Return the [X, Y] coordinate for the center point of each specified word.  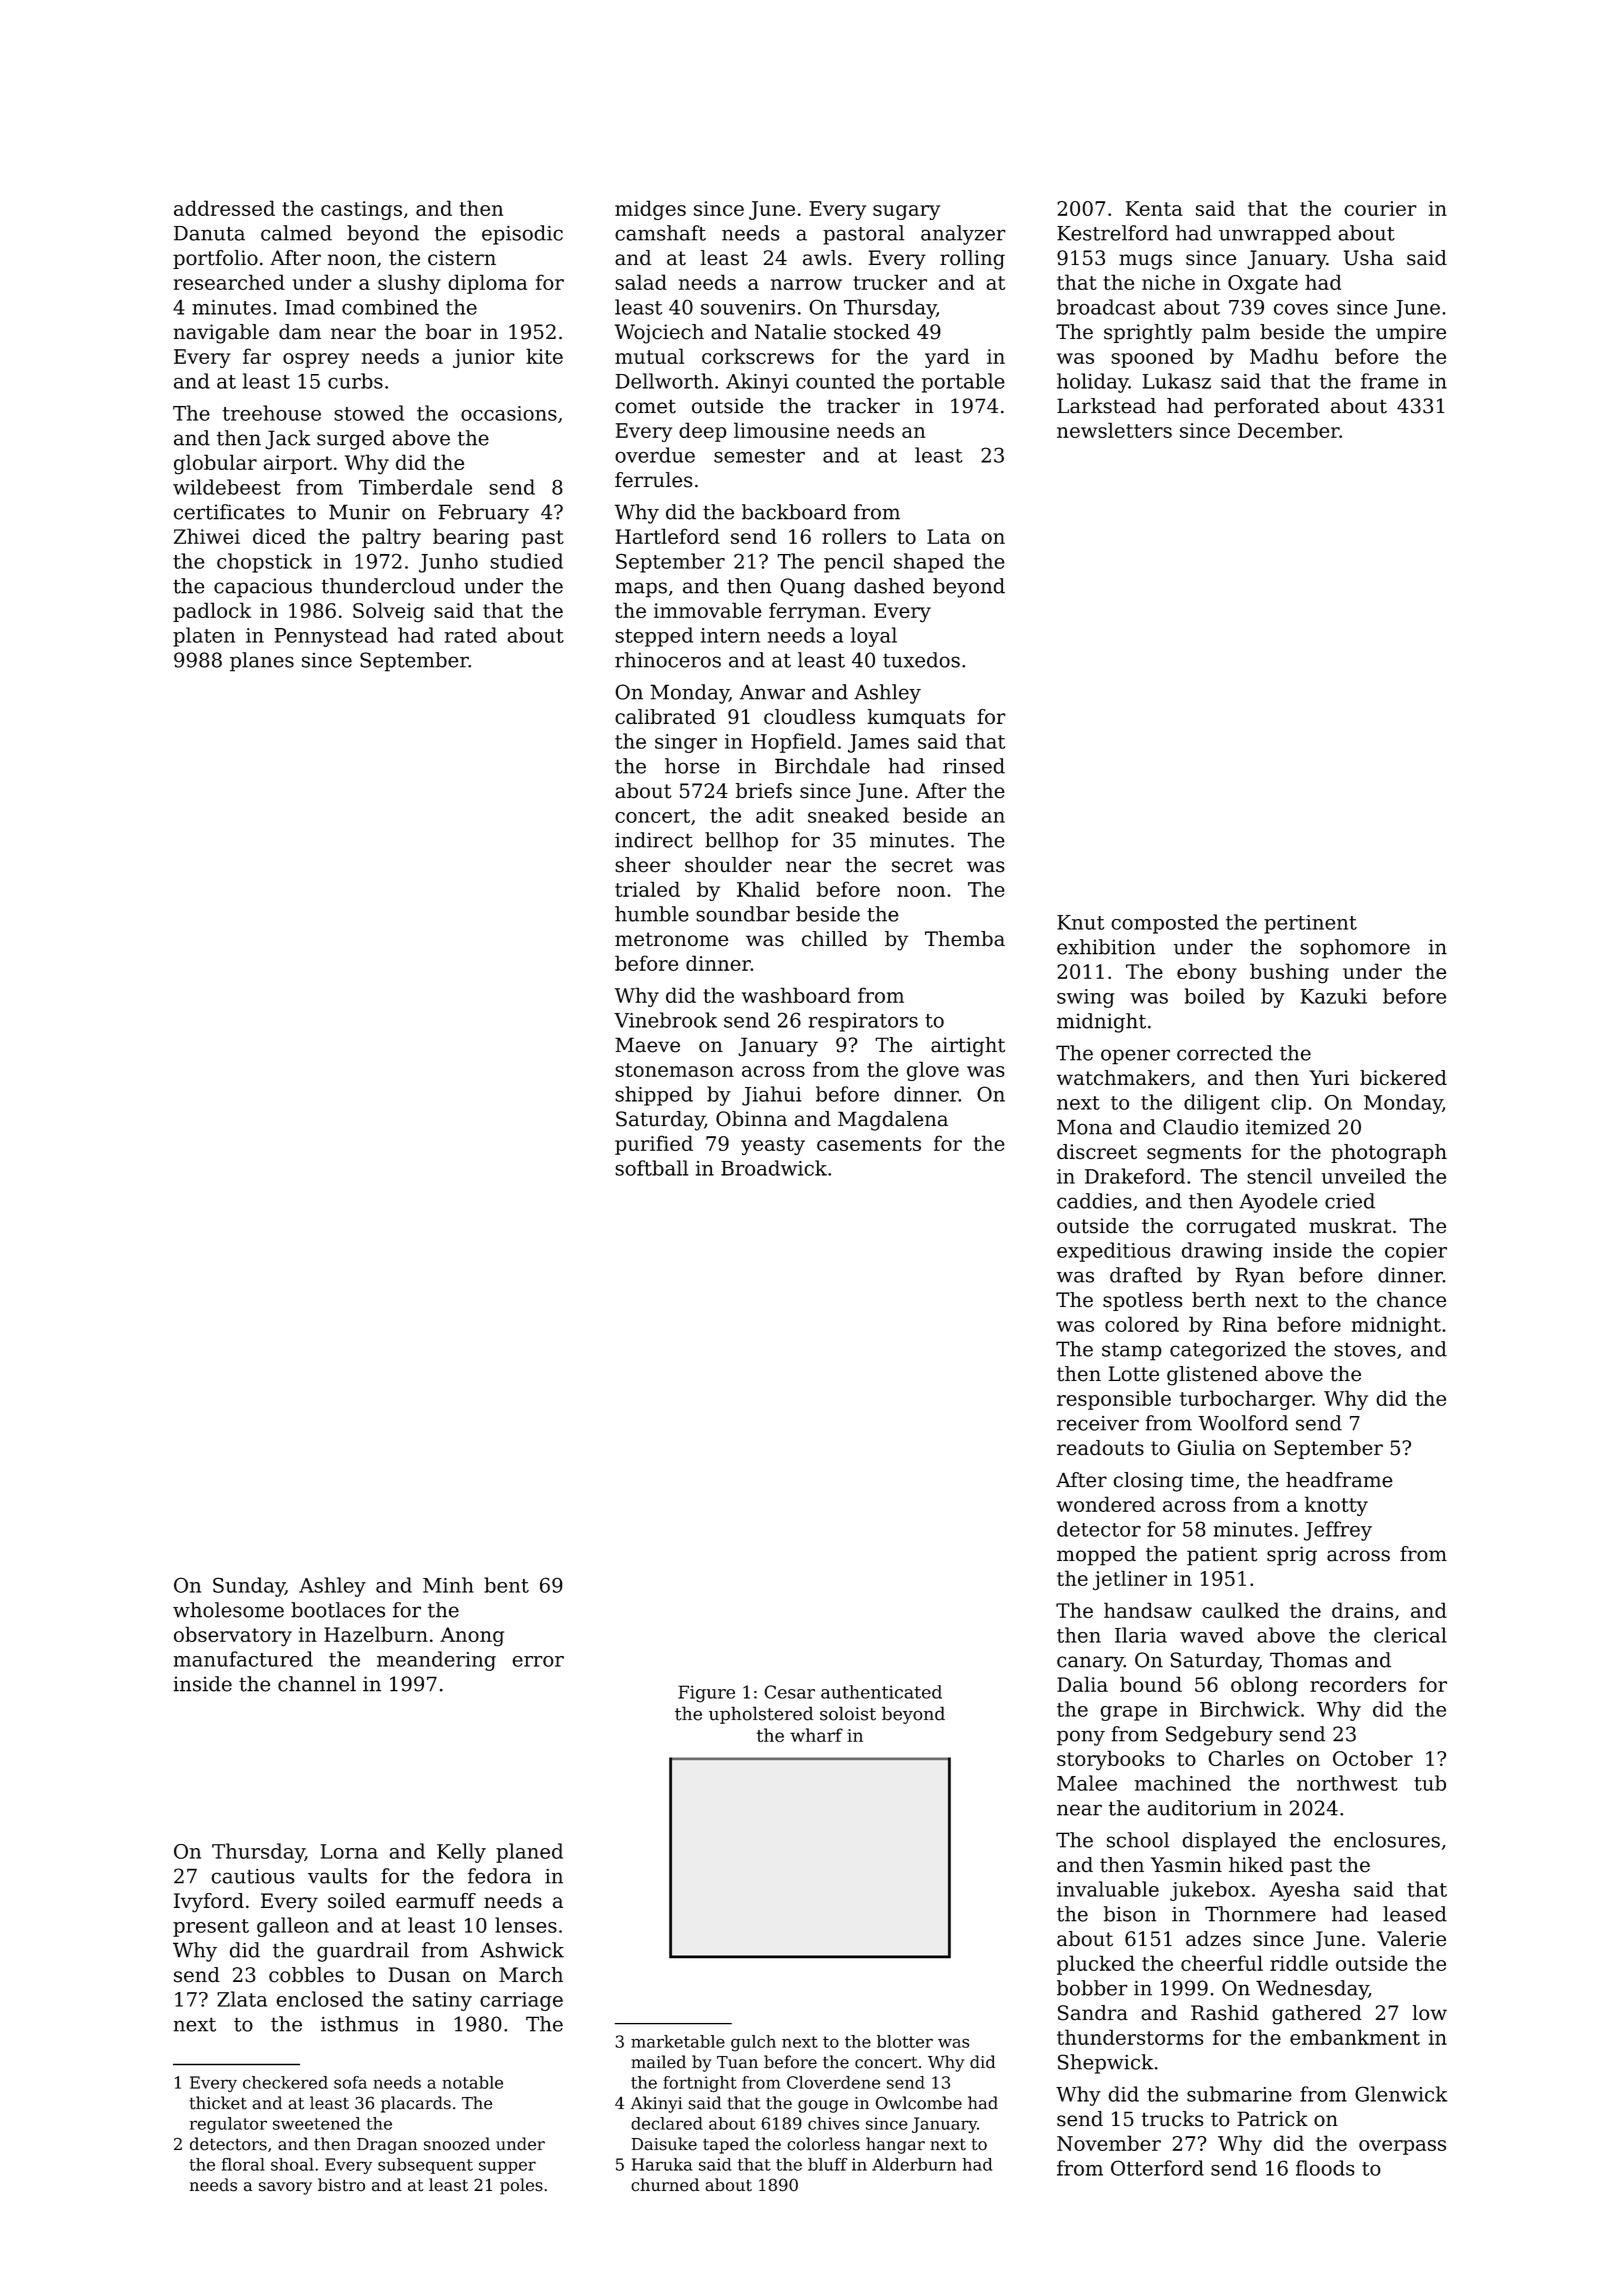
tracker [863, 406]
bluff [828, 2164]
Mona [1084, 1127]
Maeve [647, 1045]
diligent [1222, 1104]
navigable [221, 334]
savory [285, 2188]
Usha [1369, 258]
